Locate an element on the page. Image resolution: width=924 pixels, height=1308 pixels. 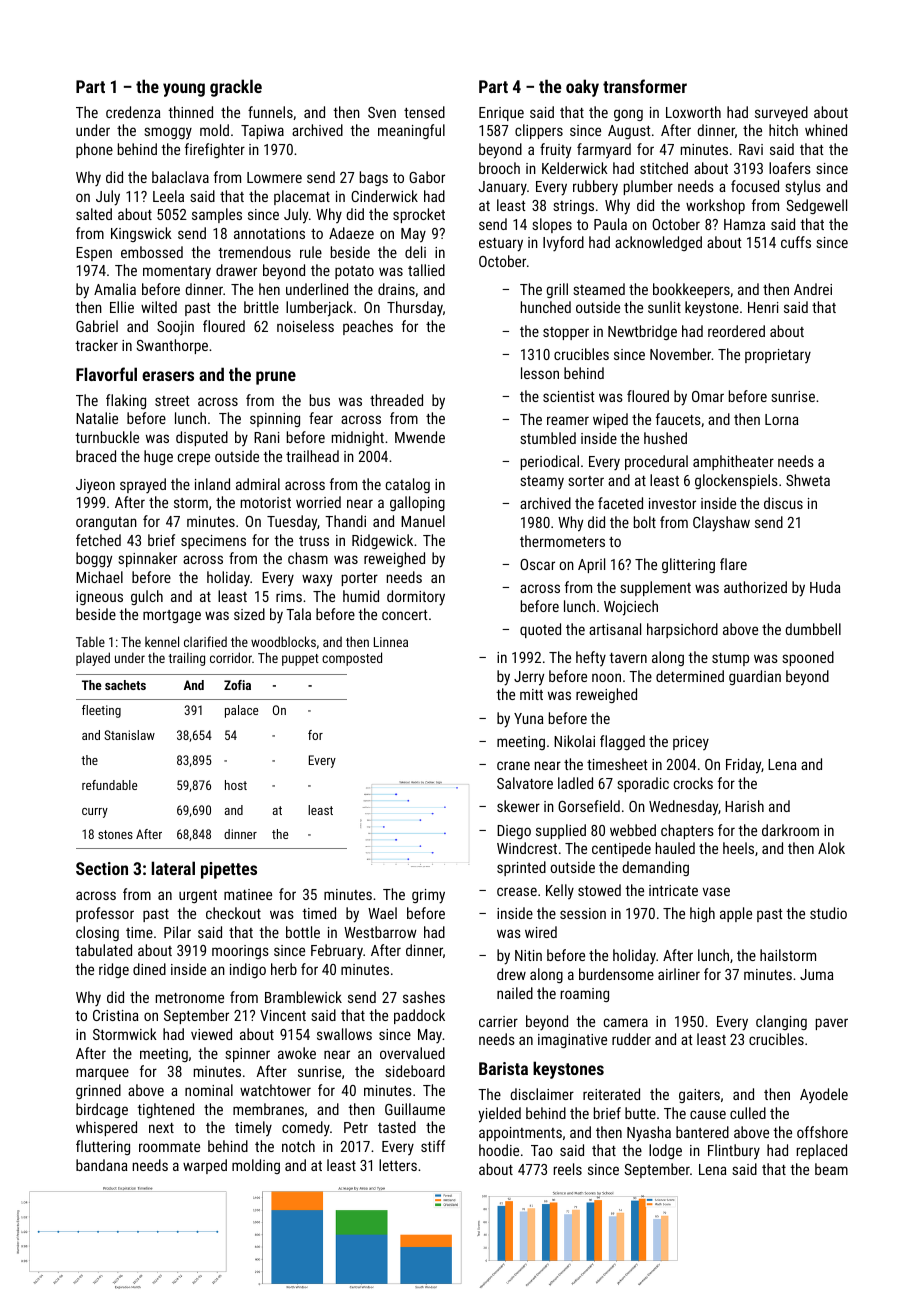
samples is located at coordinates (217, 215).
